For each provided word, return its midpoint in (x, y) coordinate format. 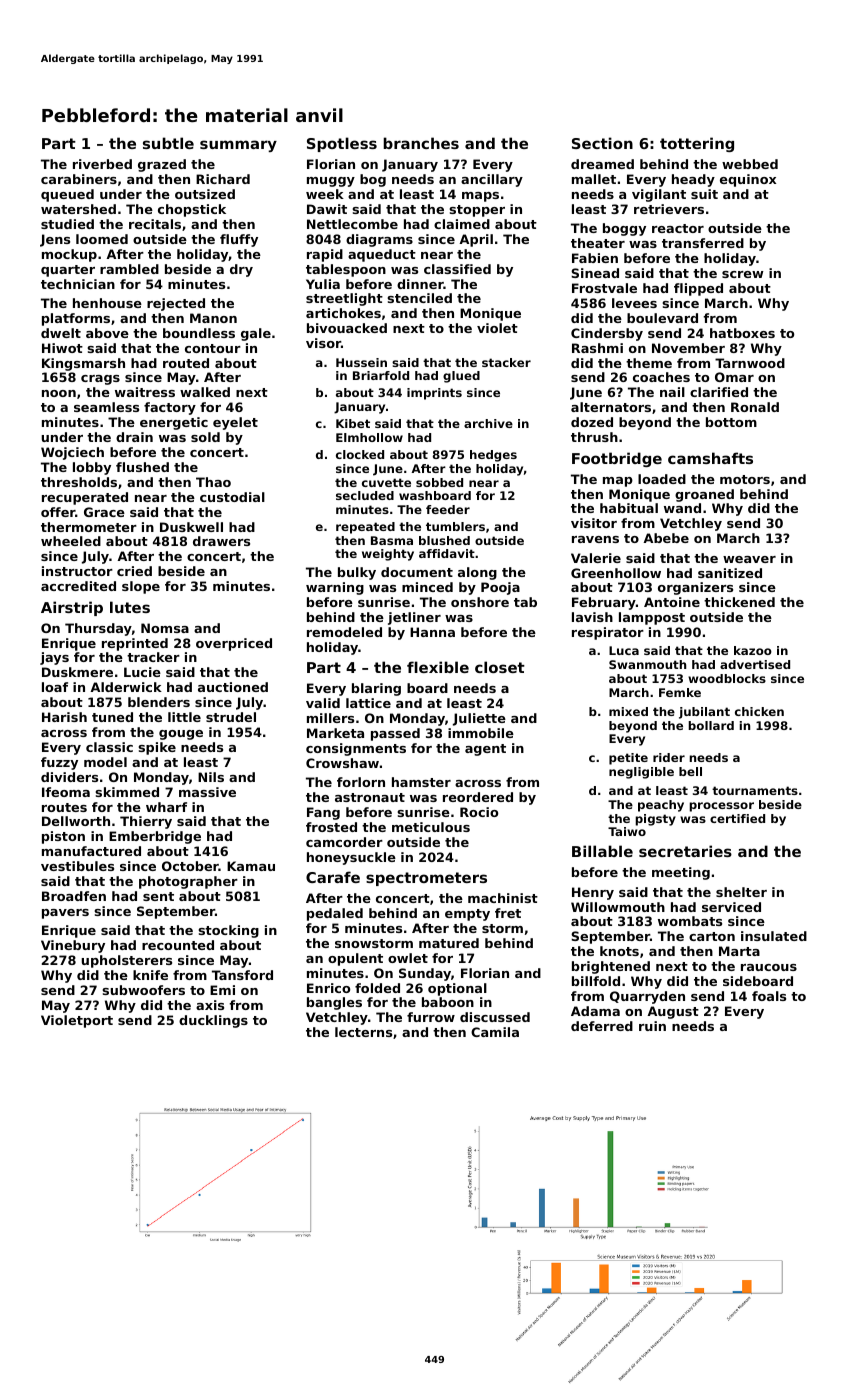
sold (205, 437)
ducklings (213, 1021)
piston (63, 837)
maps (480, 197)
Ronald (755, 407)
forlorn (361, 782)
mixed (628, 711)
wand (682, 508)
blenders (159, 702)
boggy (624, 229)
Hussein (361, 362)
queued (67, 195)
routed (186, 363)
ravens (595, 539)
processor (721, 807)
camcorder (344, 842)
